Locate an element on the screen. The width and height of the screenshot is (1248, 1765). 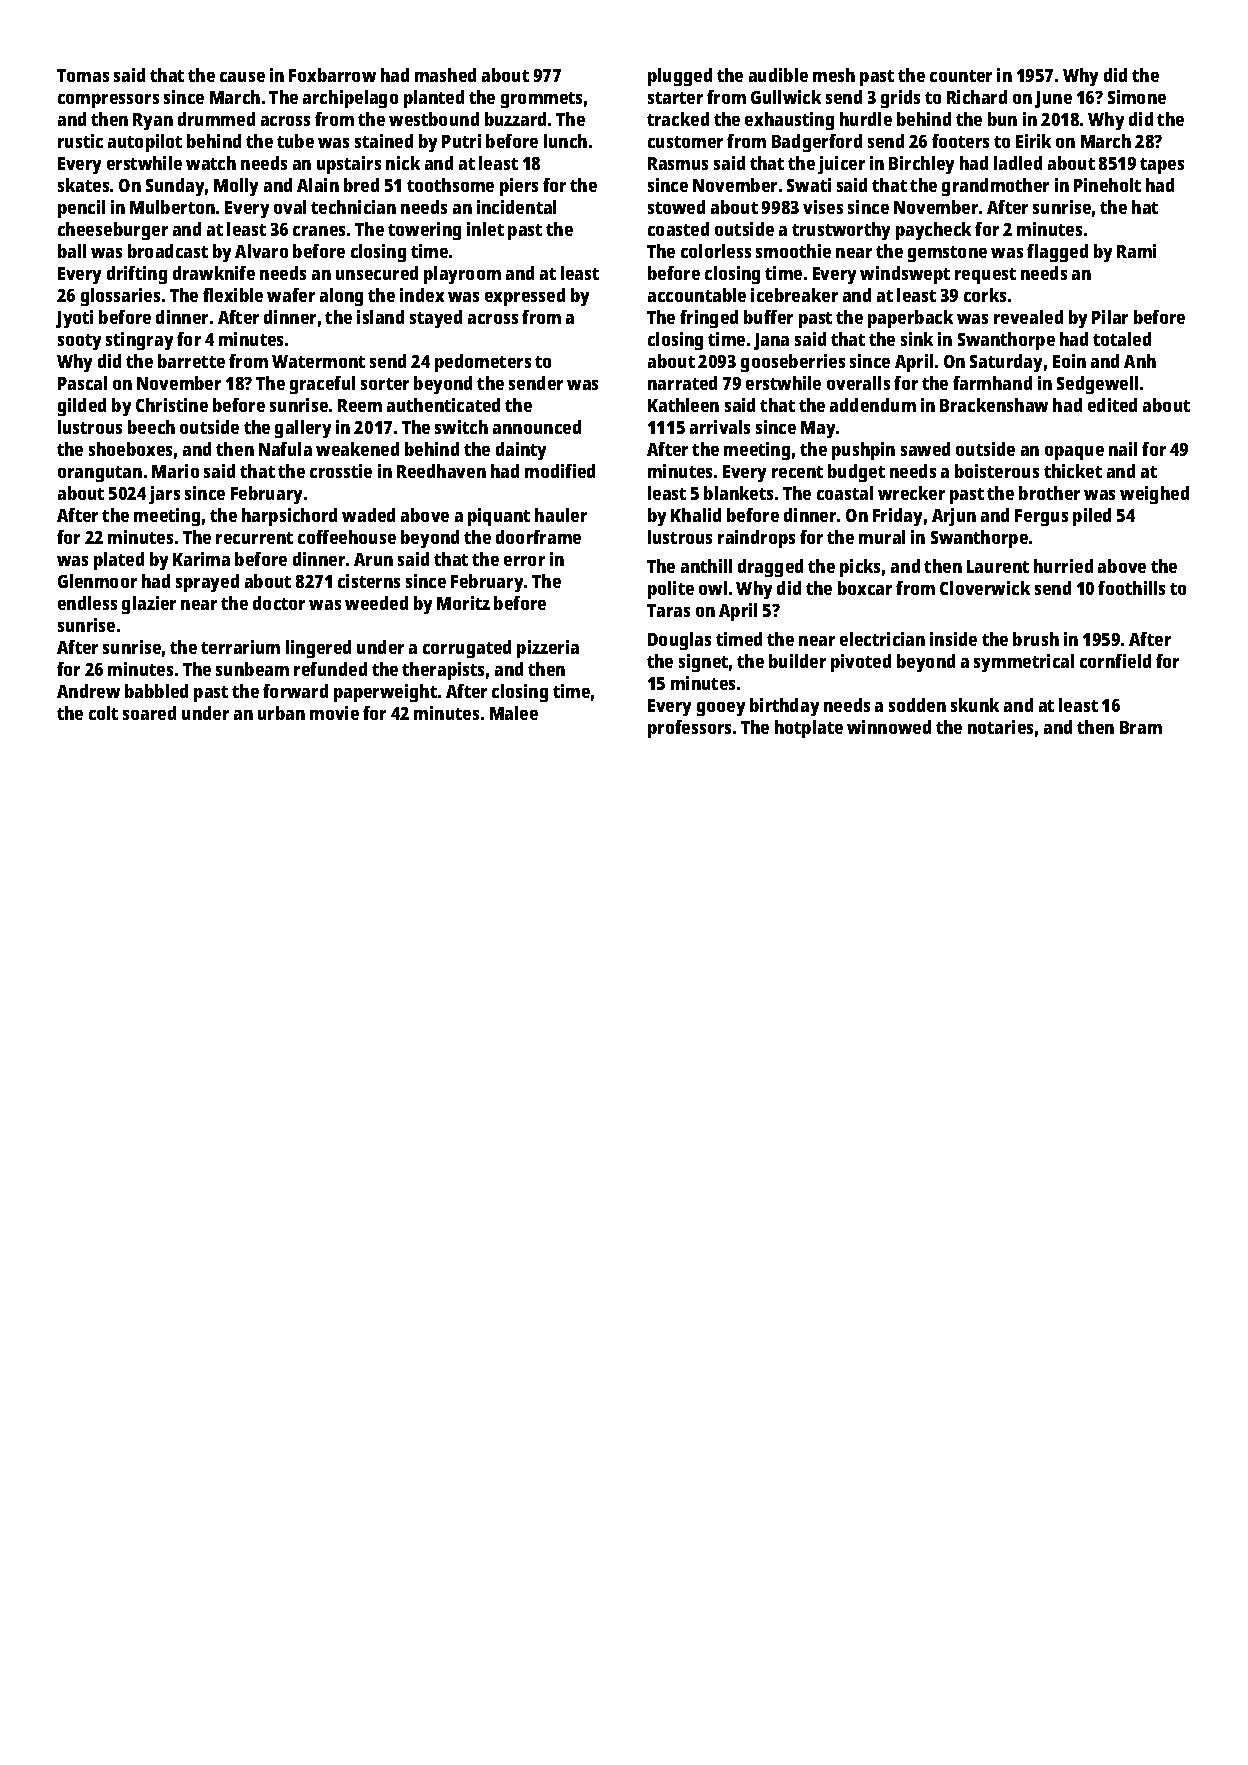
movie is located at coordinates (334, 713).
